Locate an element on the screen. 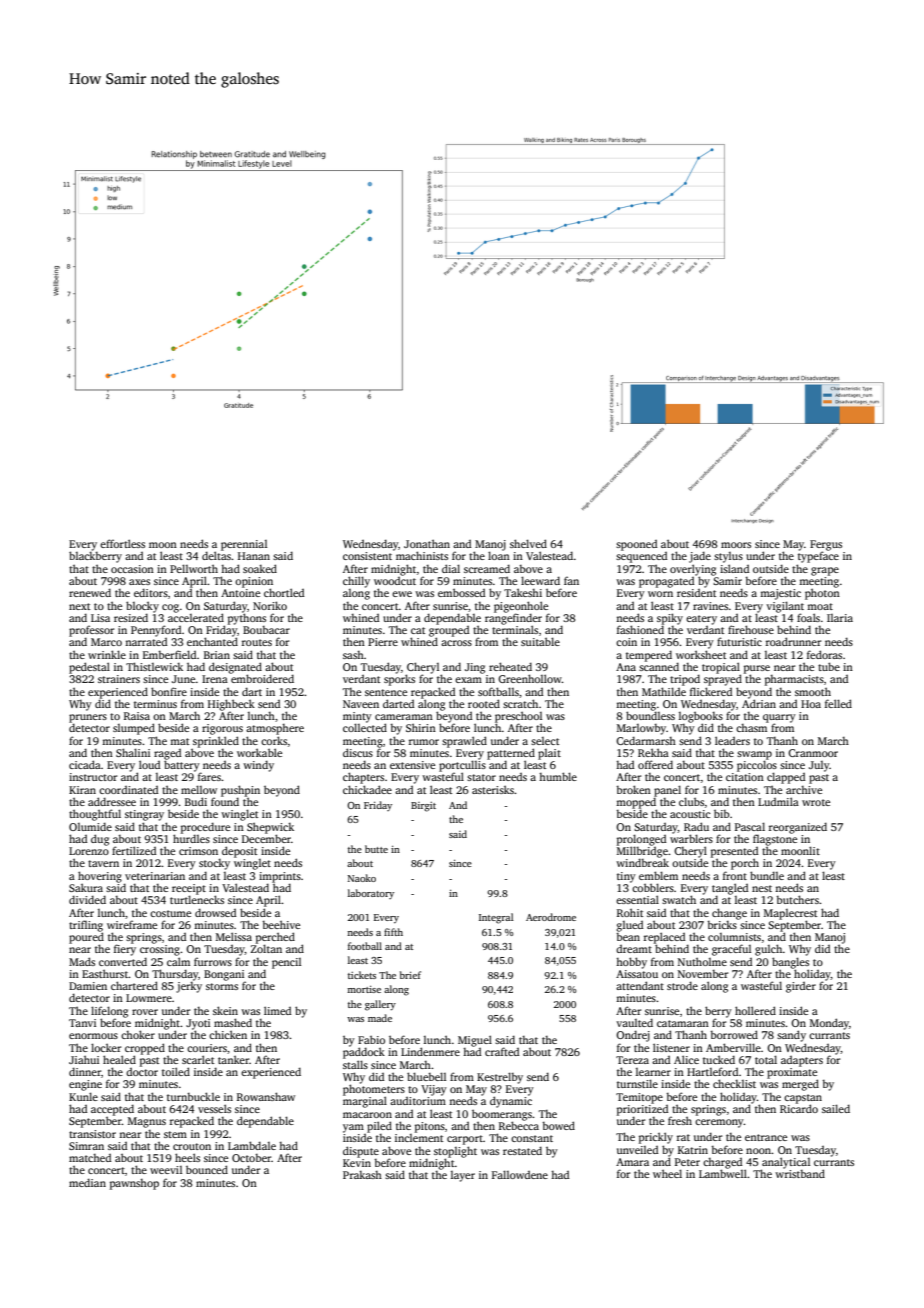 The width and height of the screenshot is (924, 1308). atmosphere is located at coordinates (275, 729).
